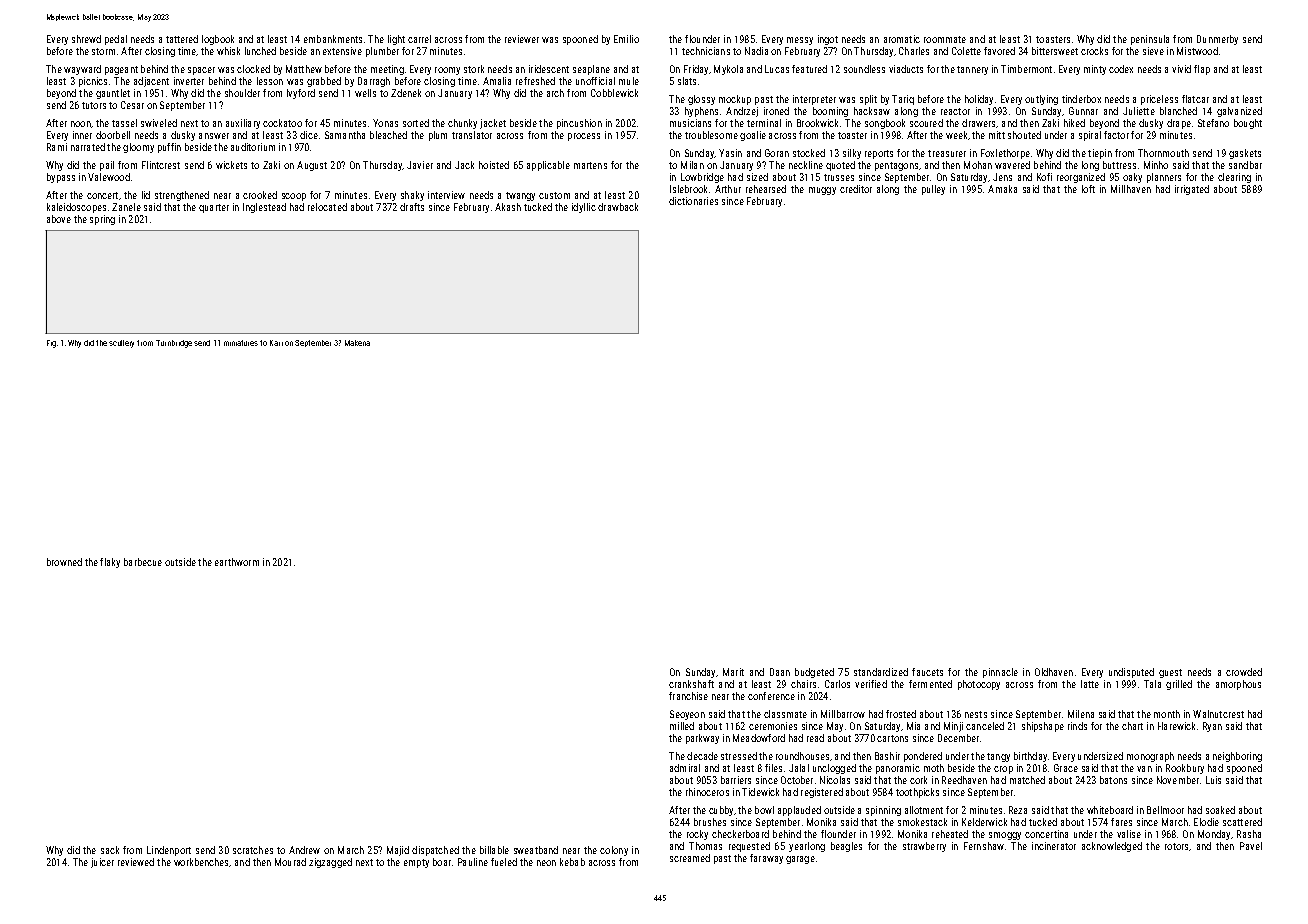 The image size is (1308, 924). Describe the element at coordinates (1248, 124) in the image. I see `bought` at that location.
